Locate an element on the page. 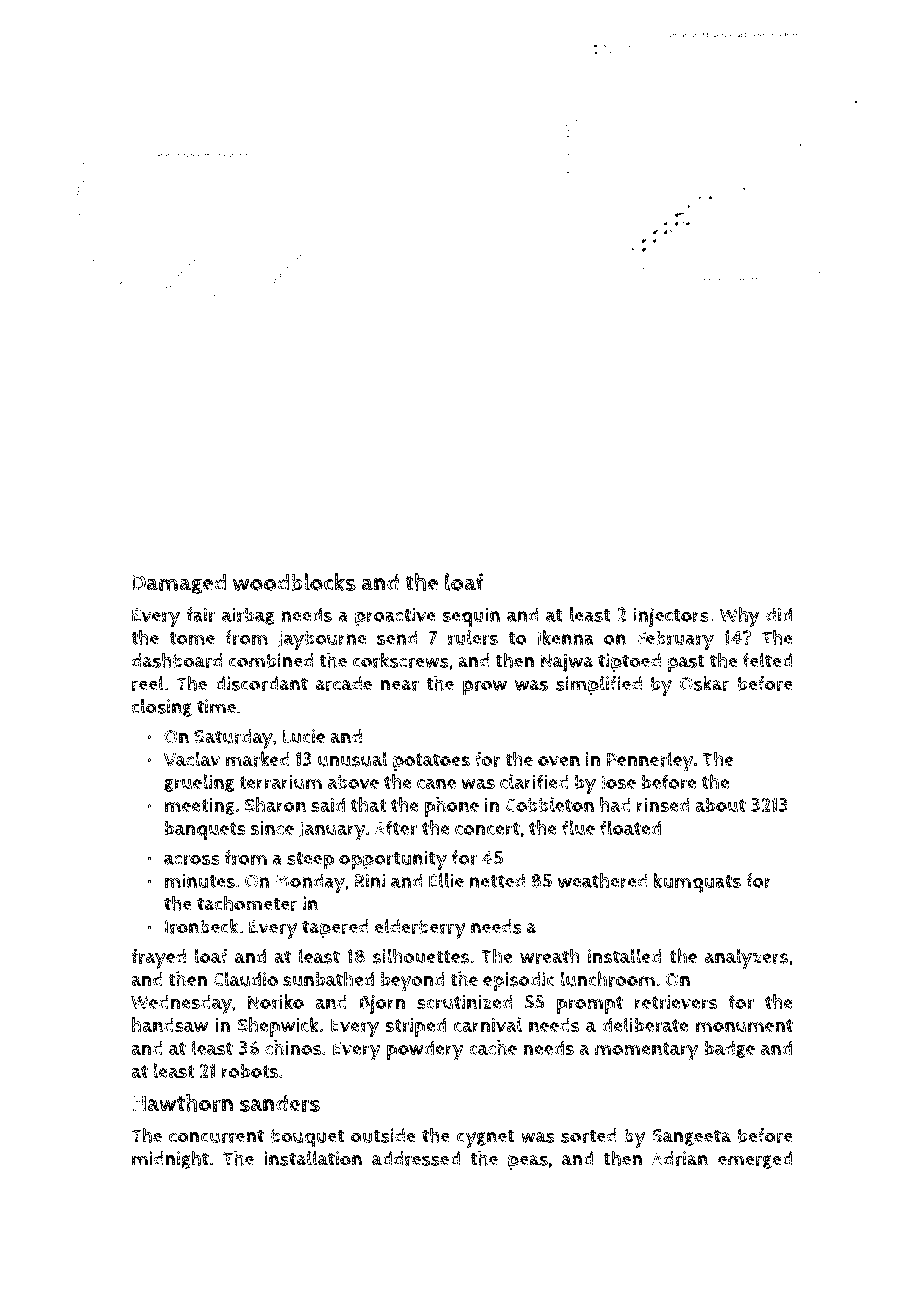  kumquats is located at coordinates (697, 883).
